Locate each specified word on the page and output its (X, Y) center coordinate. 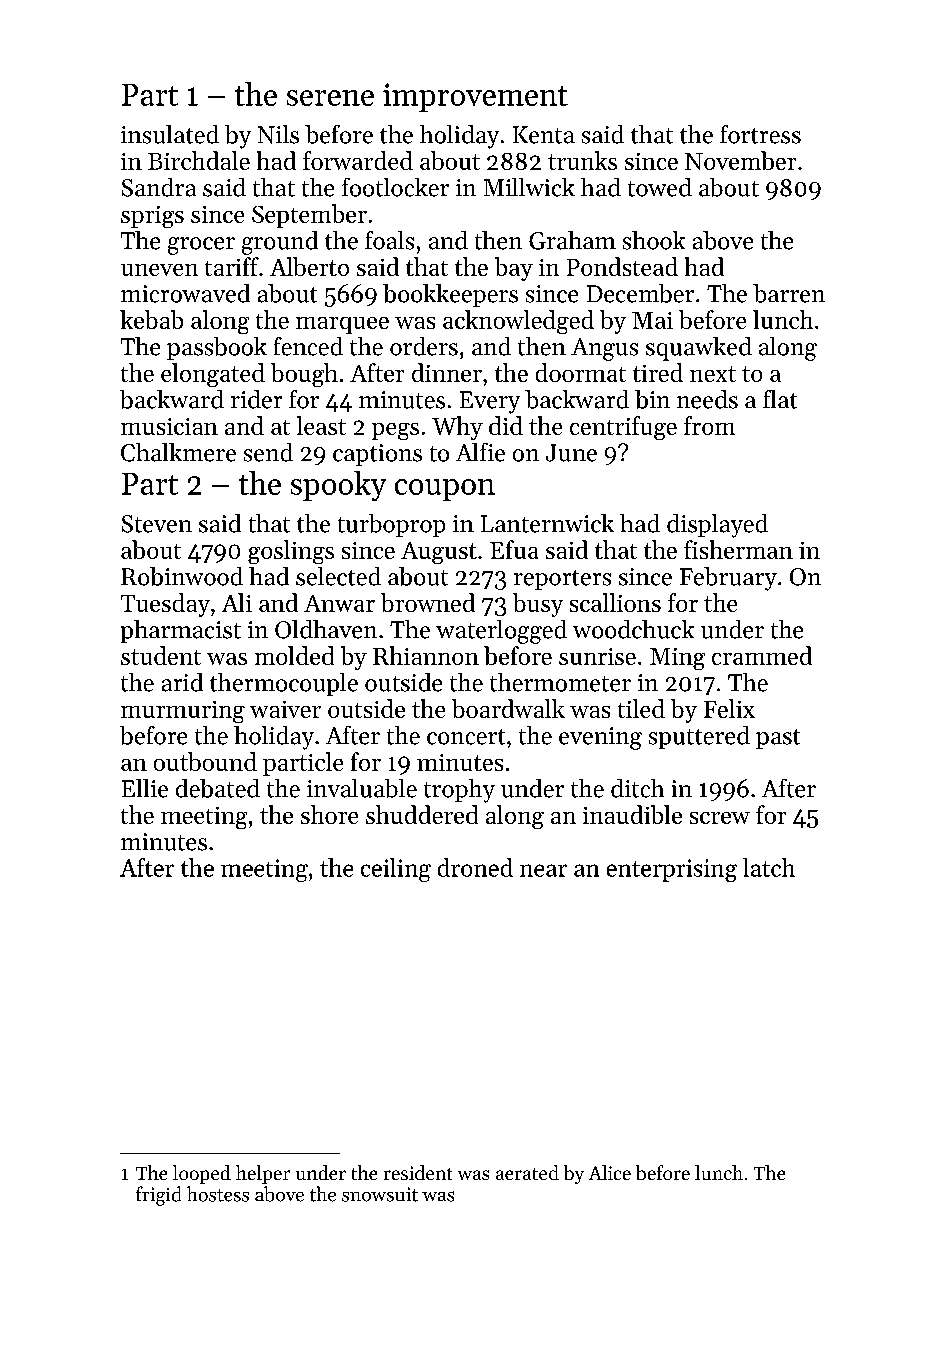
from (709, 425)
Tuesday (165, 605)
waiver (285, 709)
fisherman (738, 549)
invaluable (362, 788)
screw (720, 818)
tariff (232, 266)
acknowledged (518, 322)
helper (263, 1174)
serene (330, 98)
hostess (218, 1194)
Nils (278, 134)
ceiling (396, 870)
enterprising (672, 870)
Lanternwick (547, 523)
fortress (760, 134)
